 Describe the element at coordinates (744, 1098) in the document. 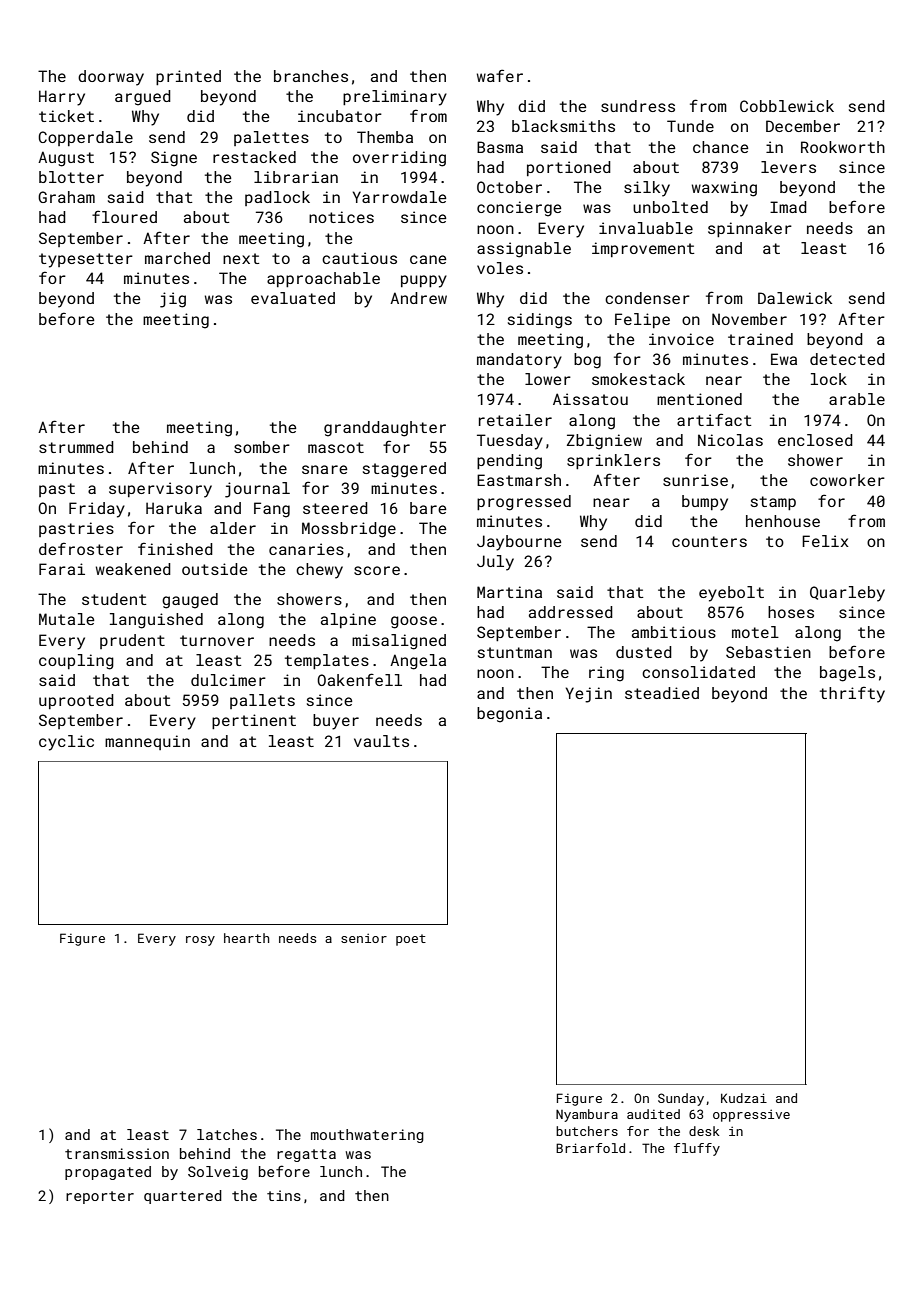

I see `Kudzai` at that location.
